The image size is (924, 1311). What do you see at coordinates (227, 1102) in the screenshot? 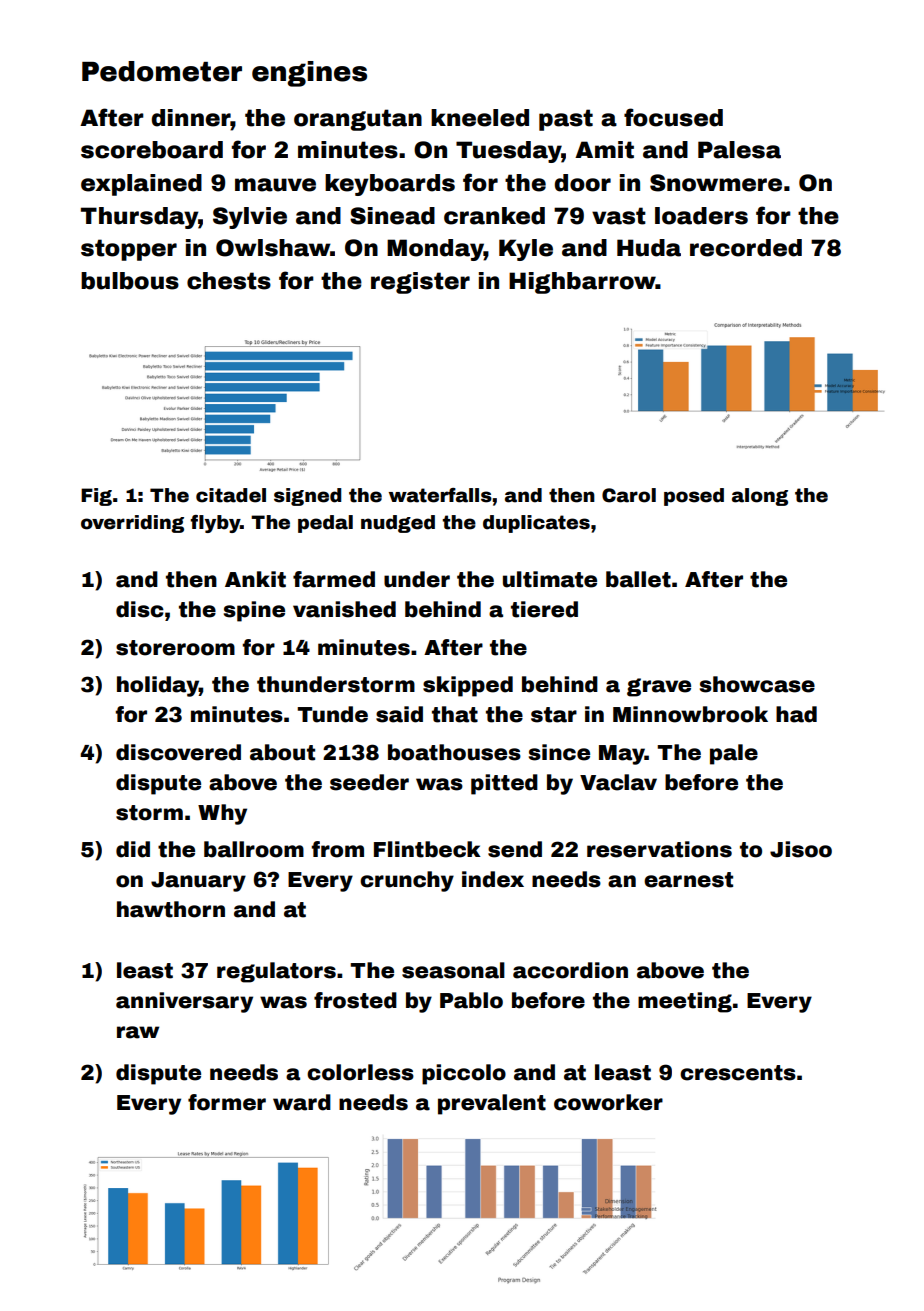
I see `former` at bounding box center [227, 1102].
